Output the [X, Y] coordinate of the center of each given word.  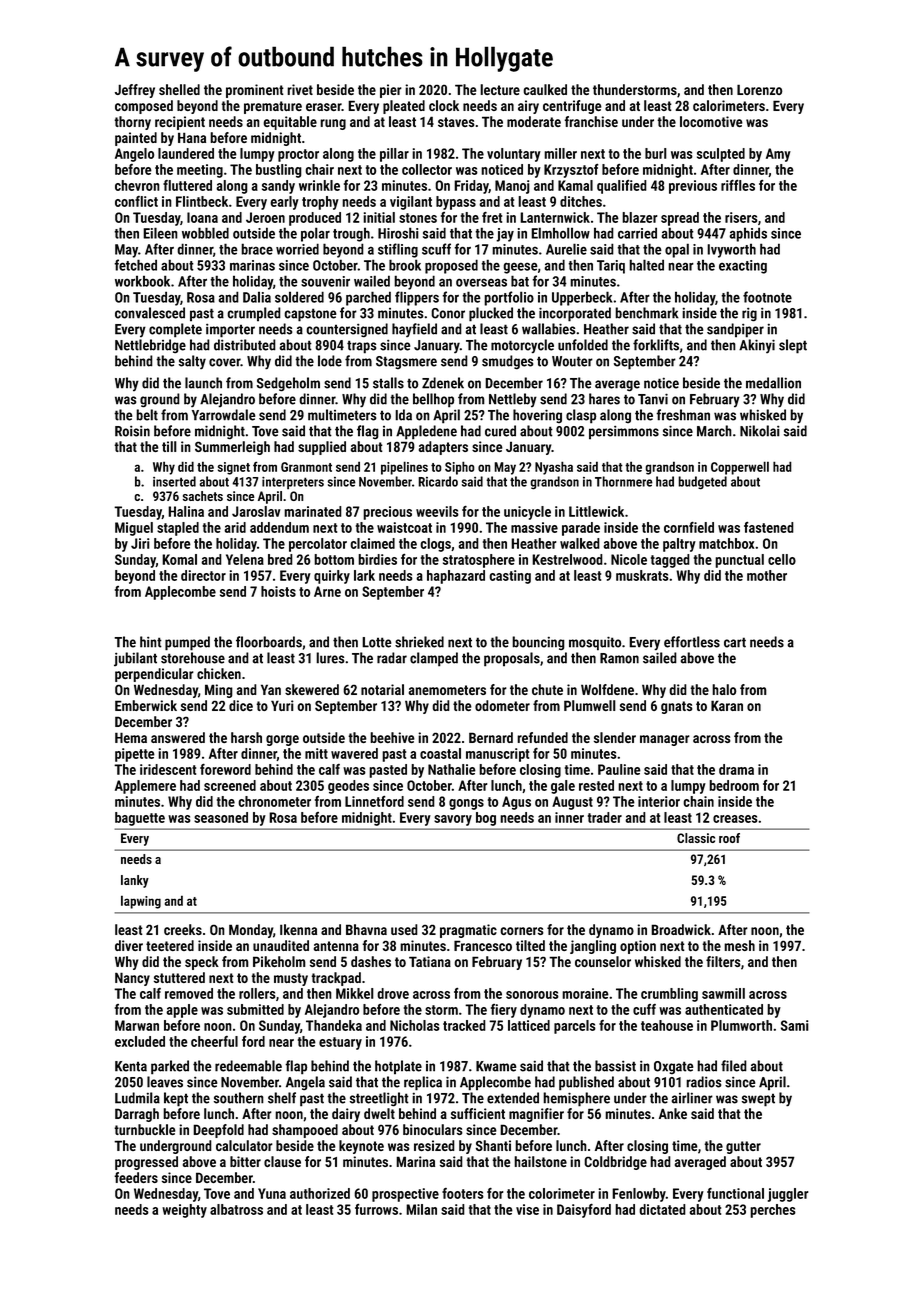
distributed [245, 345]
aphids [748, 234]
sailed [660, 658]
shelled [179, 89]
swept [758, 1100]
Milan [421, 1209]
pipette [135, 755]
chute [547, 689]
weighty [184, 1211]
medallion [773, 383]
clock [444, 105]
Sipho [460, 468]
